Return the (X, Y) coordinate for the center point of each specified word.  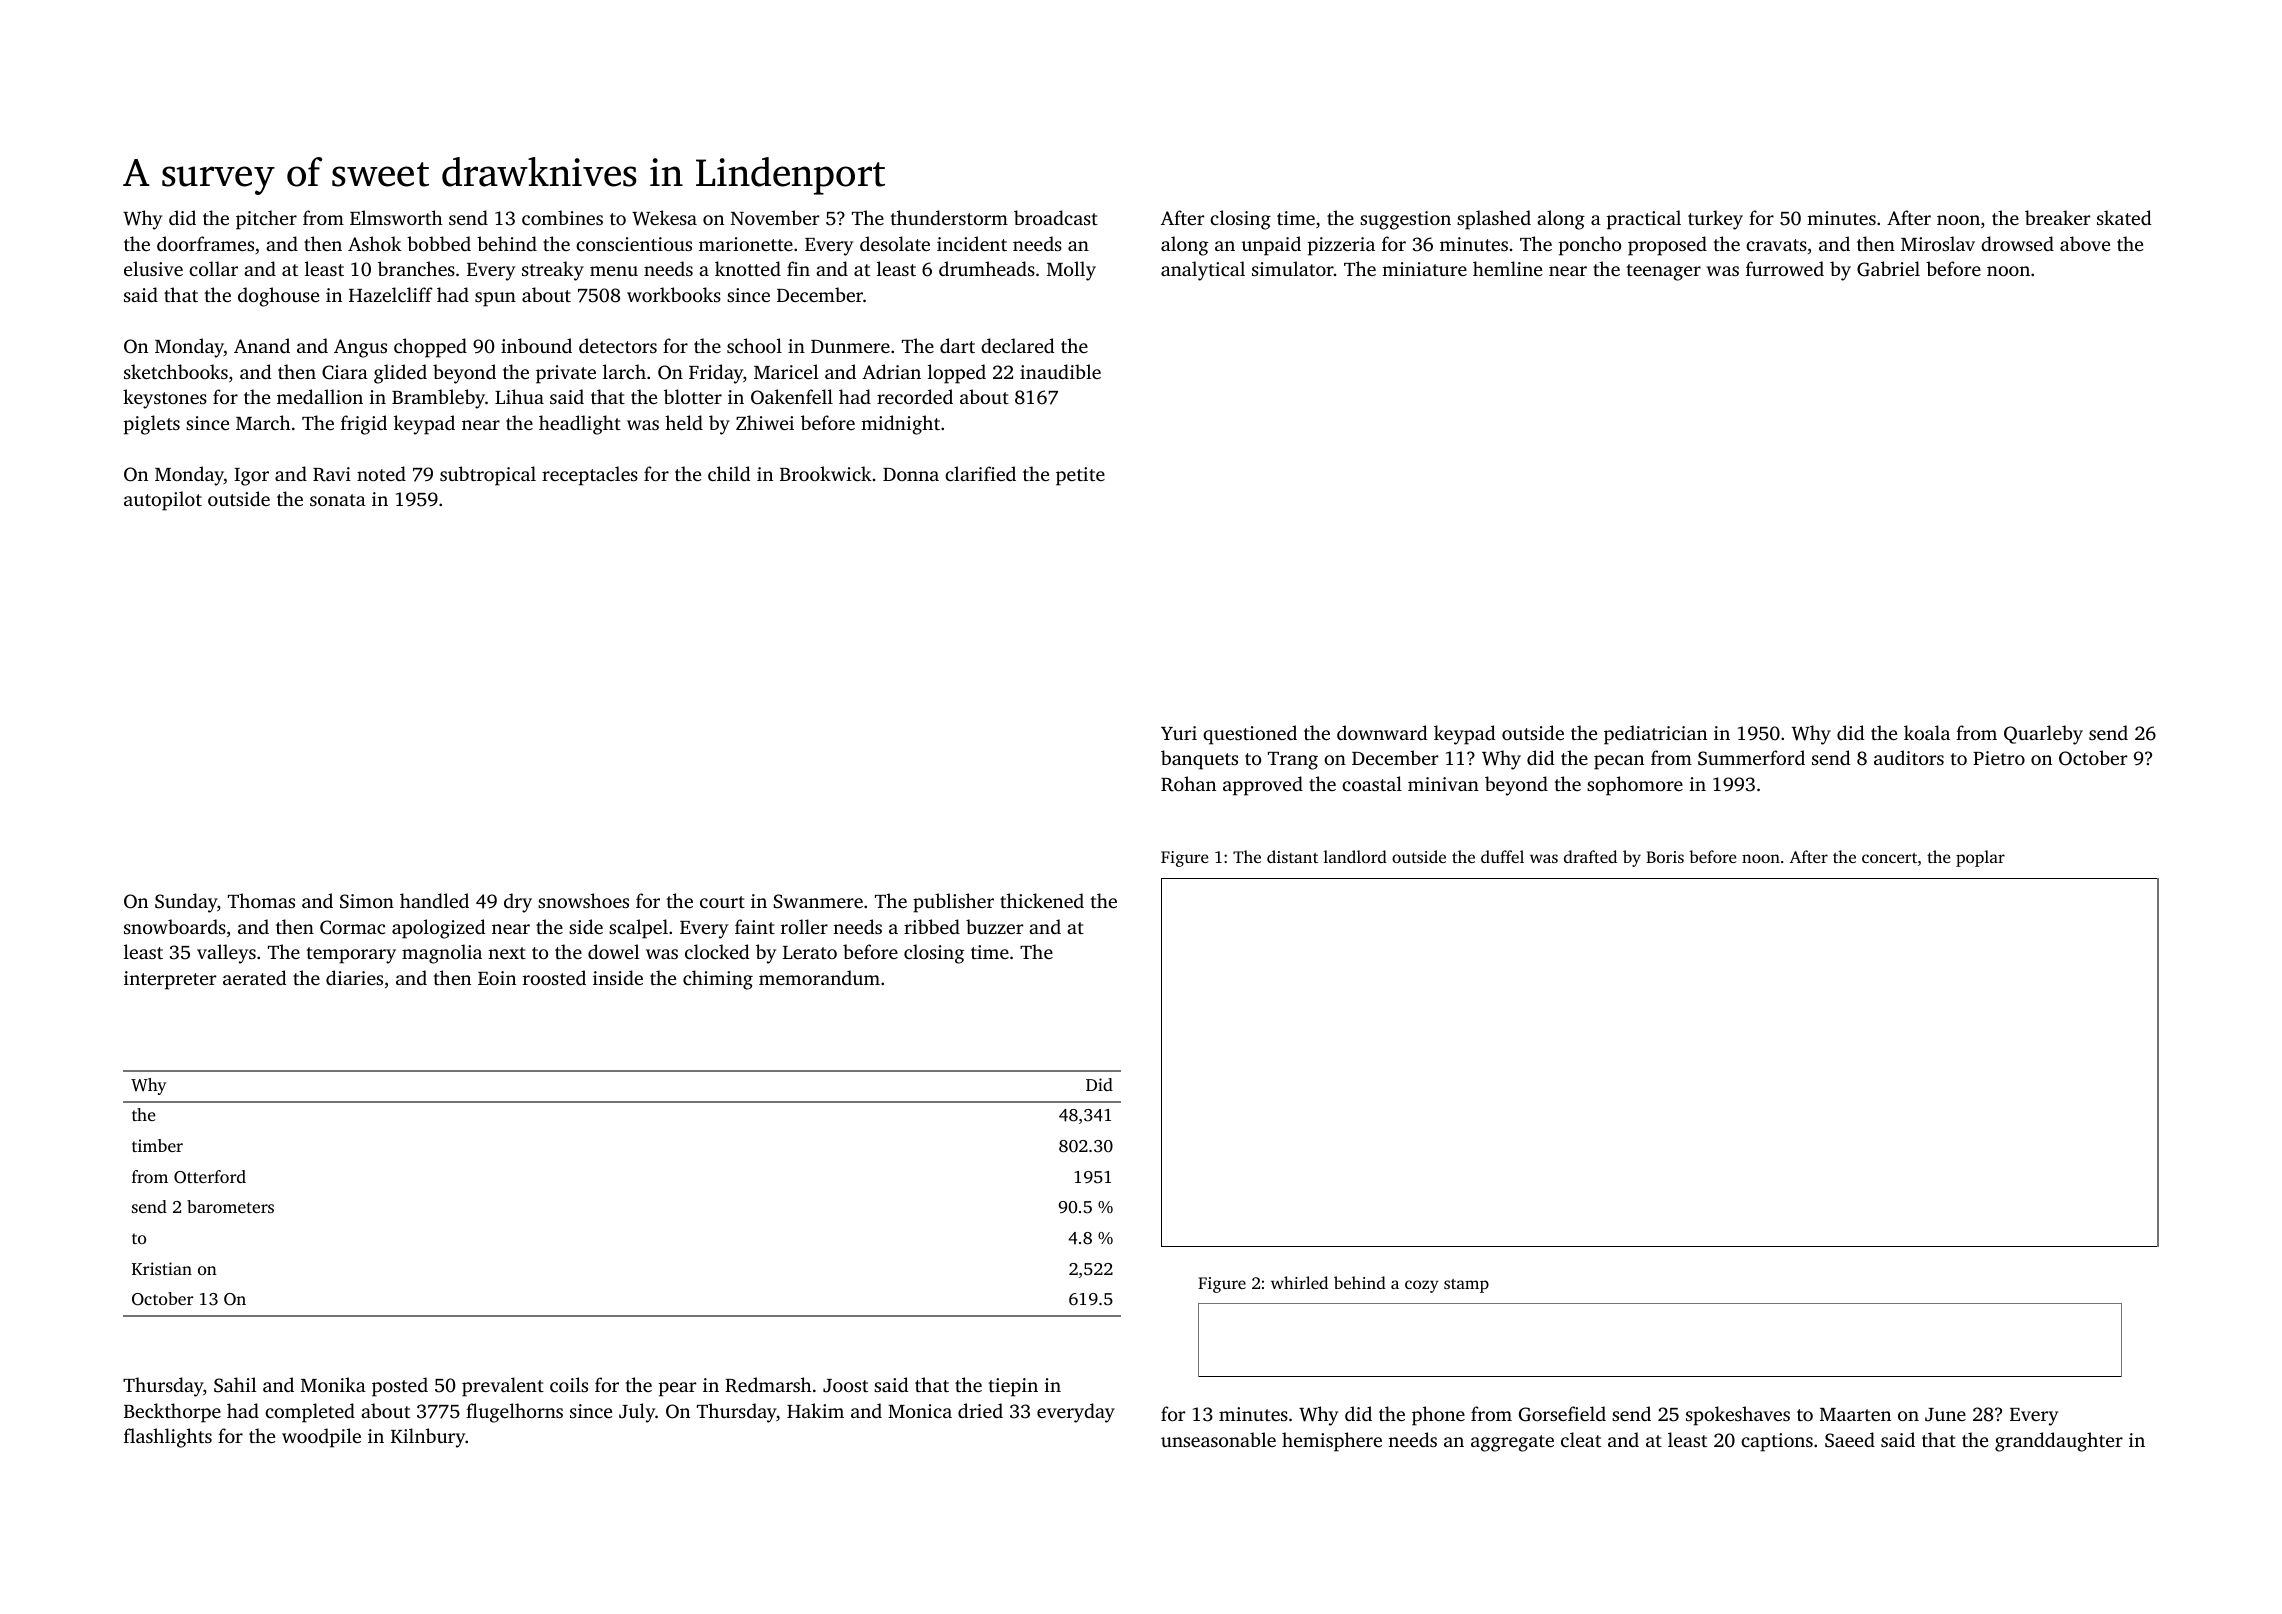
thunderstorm (949, 217)
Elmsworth (396, 217)
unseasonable (1218, 1439)
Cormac (352, 927)
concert (1889, 858)
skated (2124, 217)
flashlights (168, 1438)
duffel (1502, 856)
